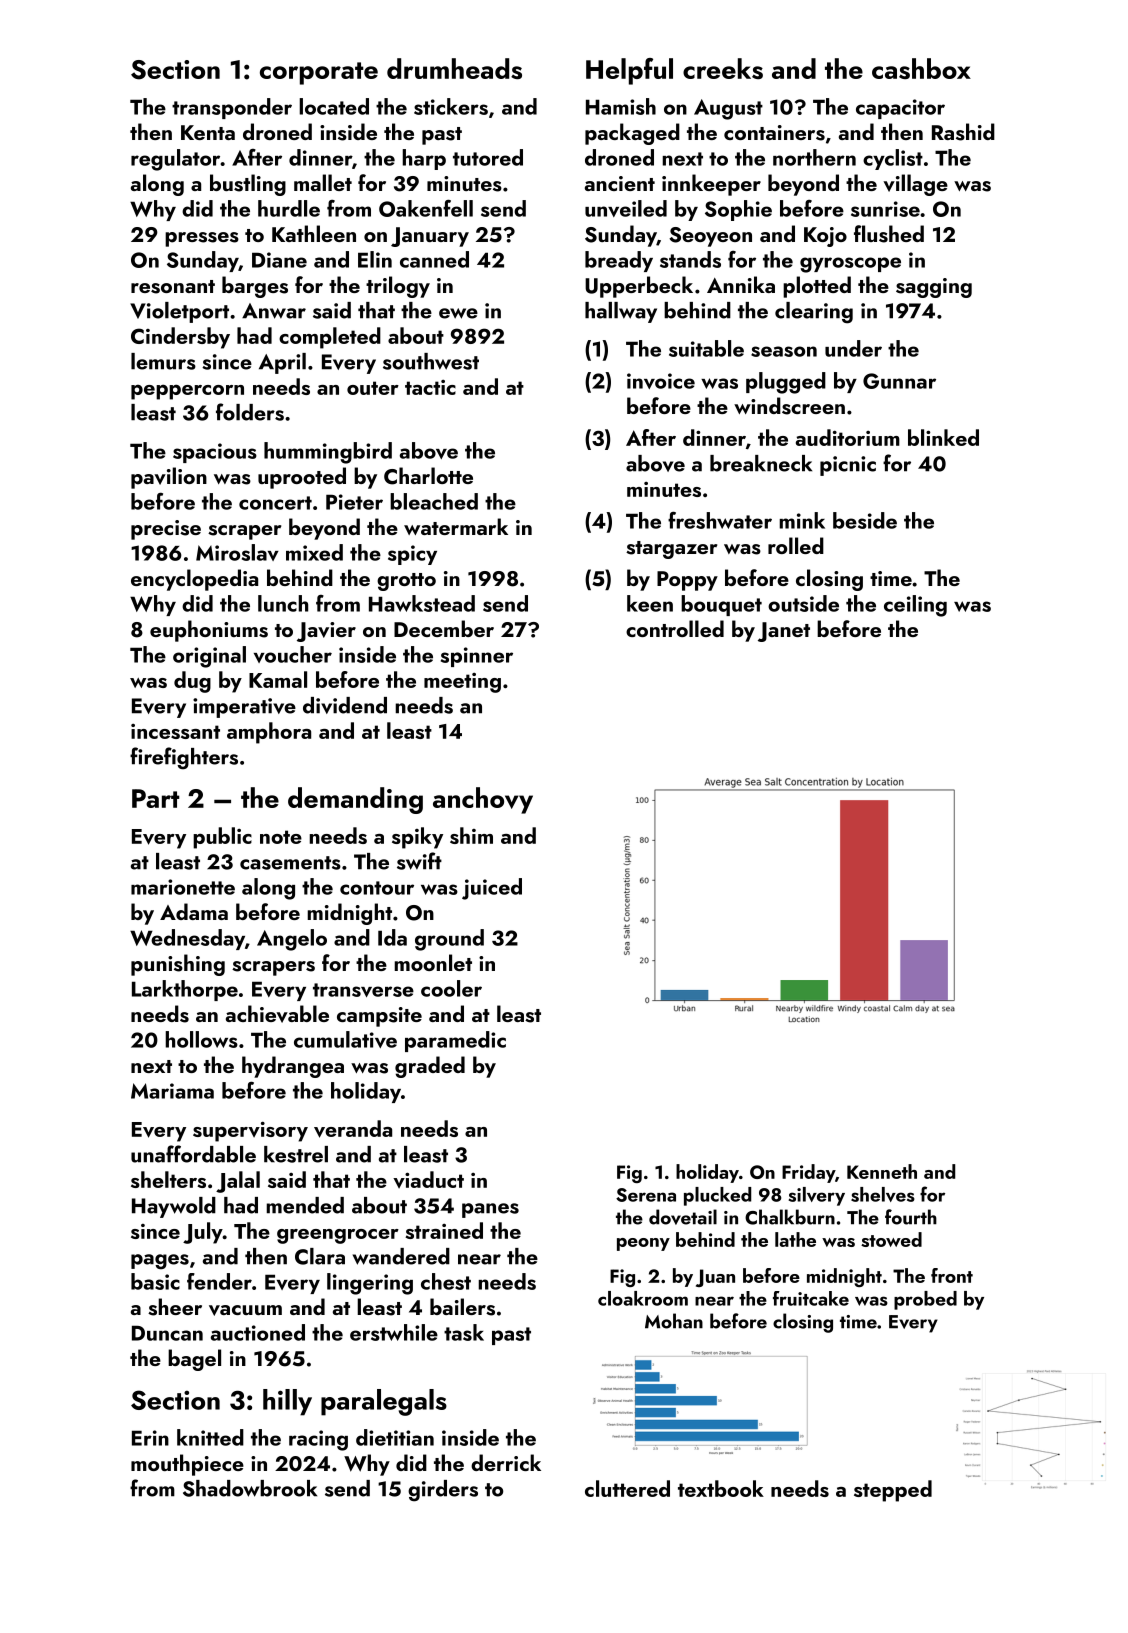 This page has width=1128, height=1633. Describe the element at coordinates (650, 603) in the page. I see `keen` at that location.
